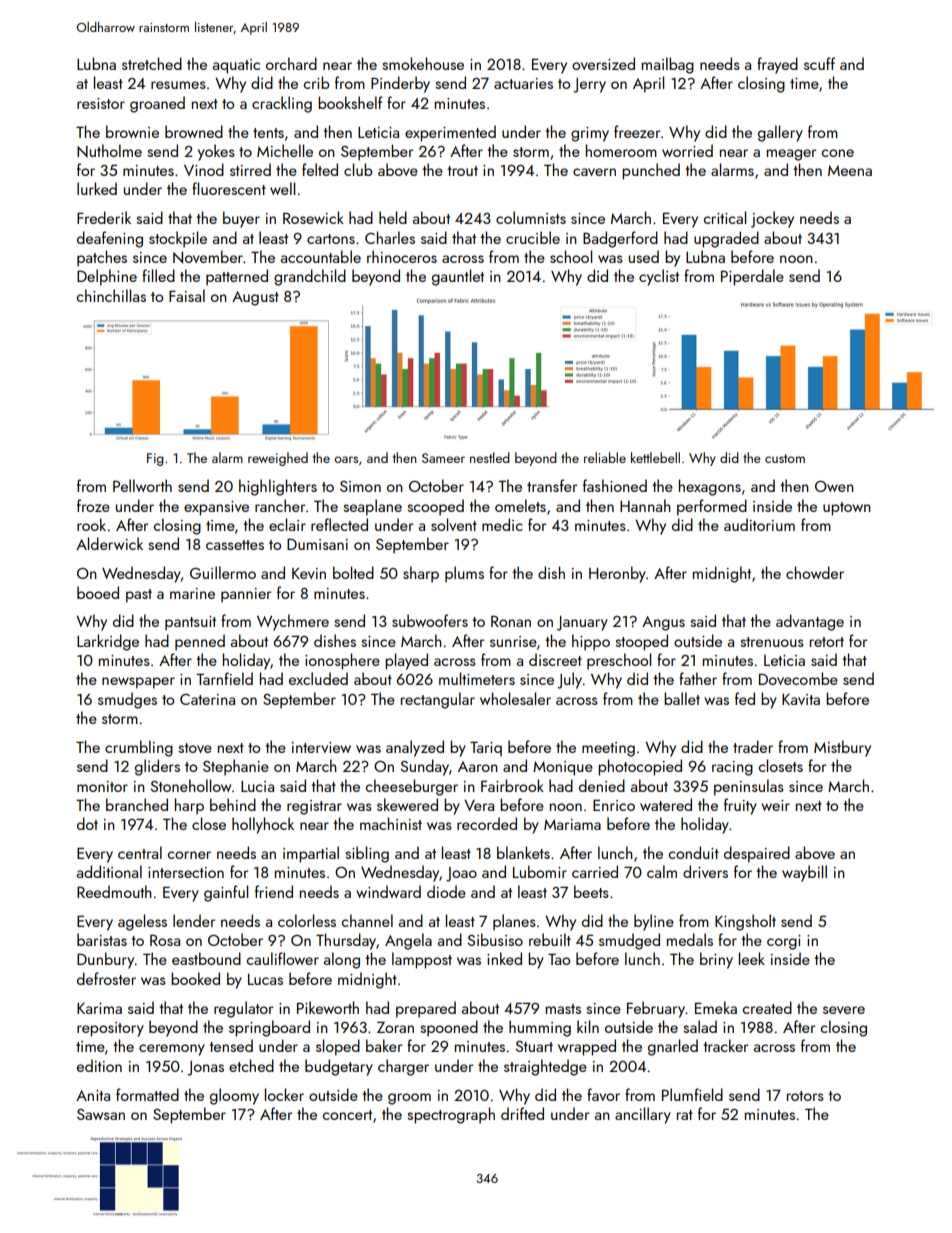  Describe the element at coordinates (235, 545) in the screenshot. I see `cassettes` at that location.
